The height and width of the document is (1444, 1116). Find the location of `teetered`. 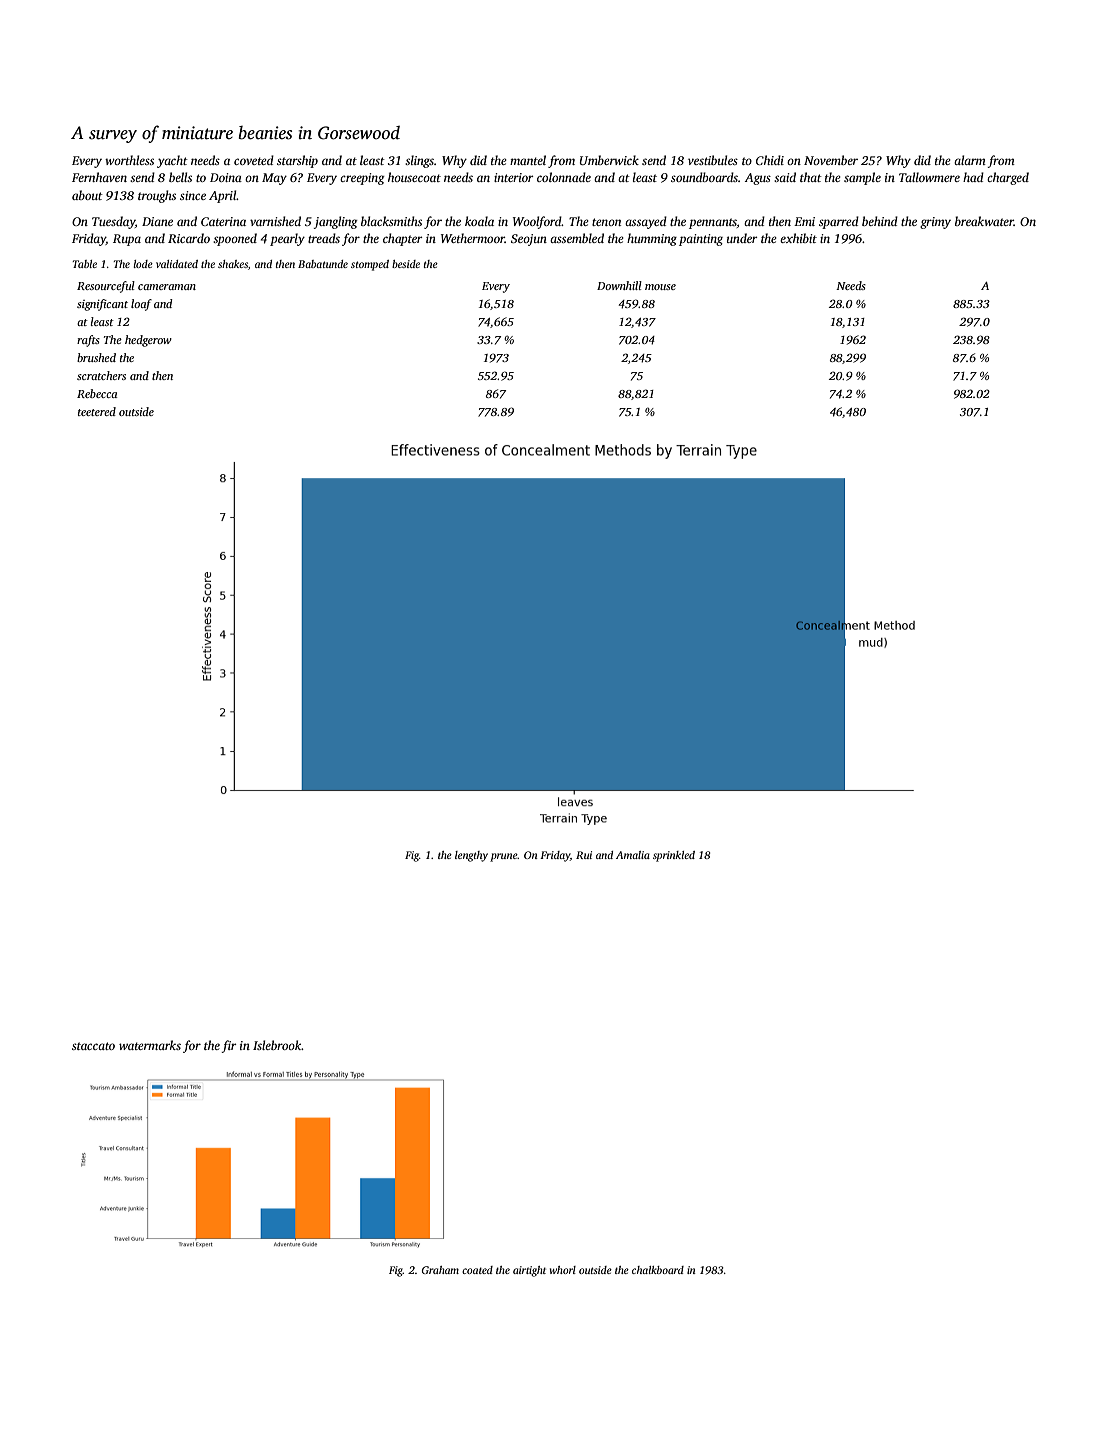

teetered is located at coordinates (97, 411).
